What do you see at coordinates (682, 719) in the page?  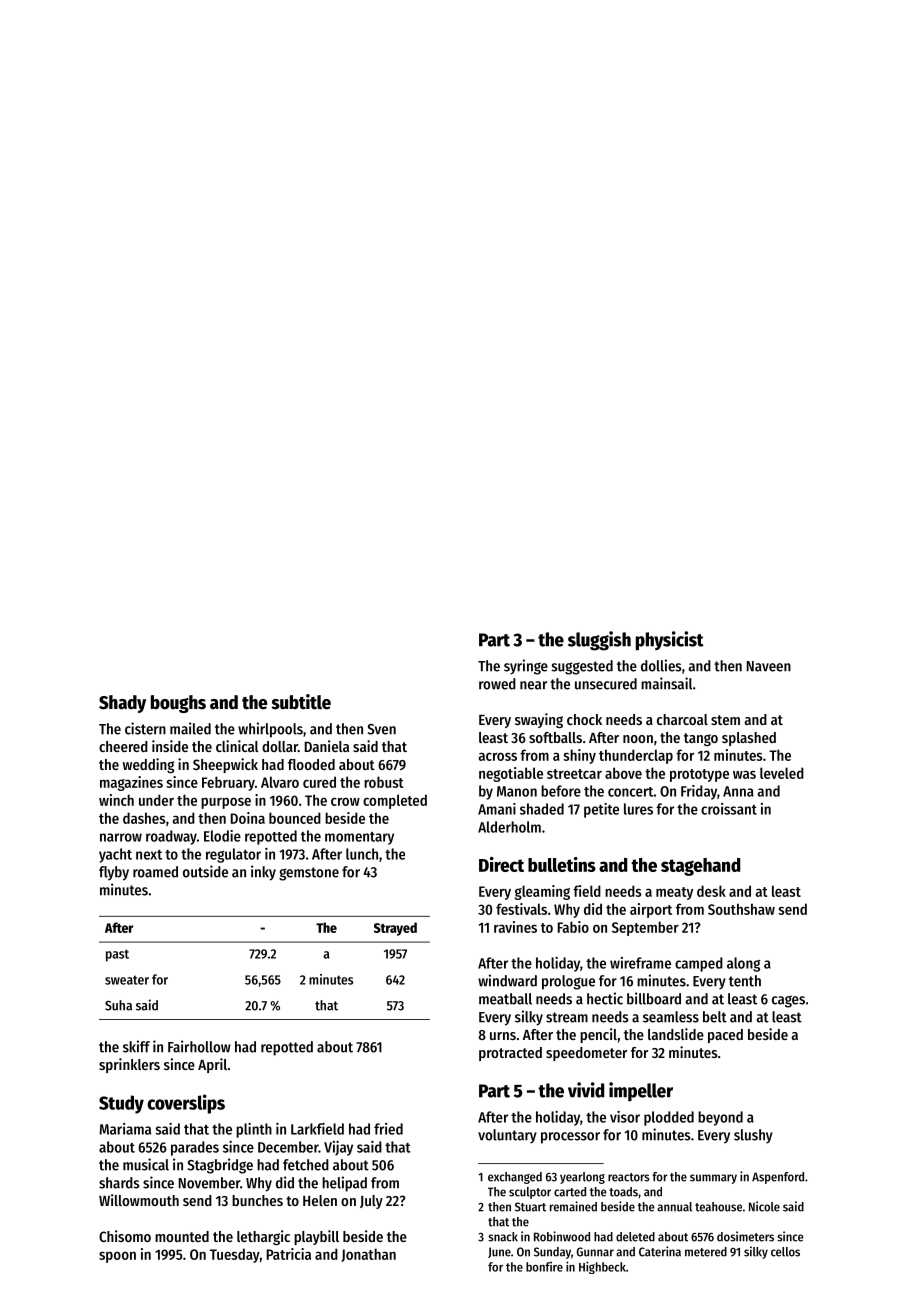 I see `charcoal` at bounding box center [682, 719].
